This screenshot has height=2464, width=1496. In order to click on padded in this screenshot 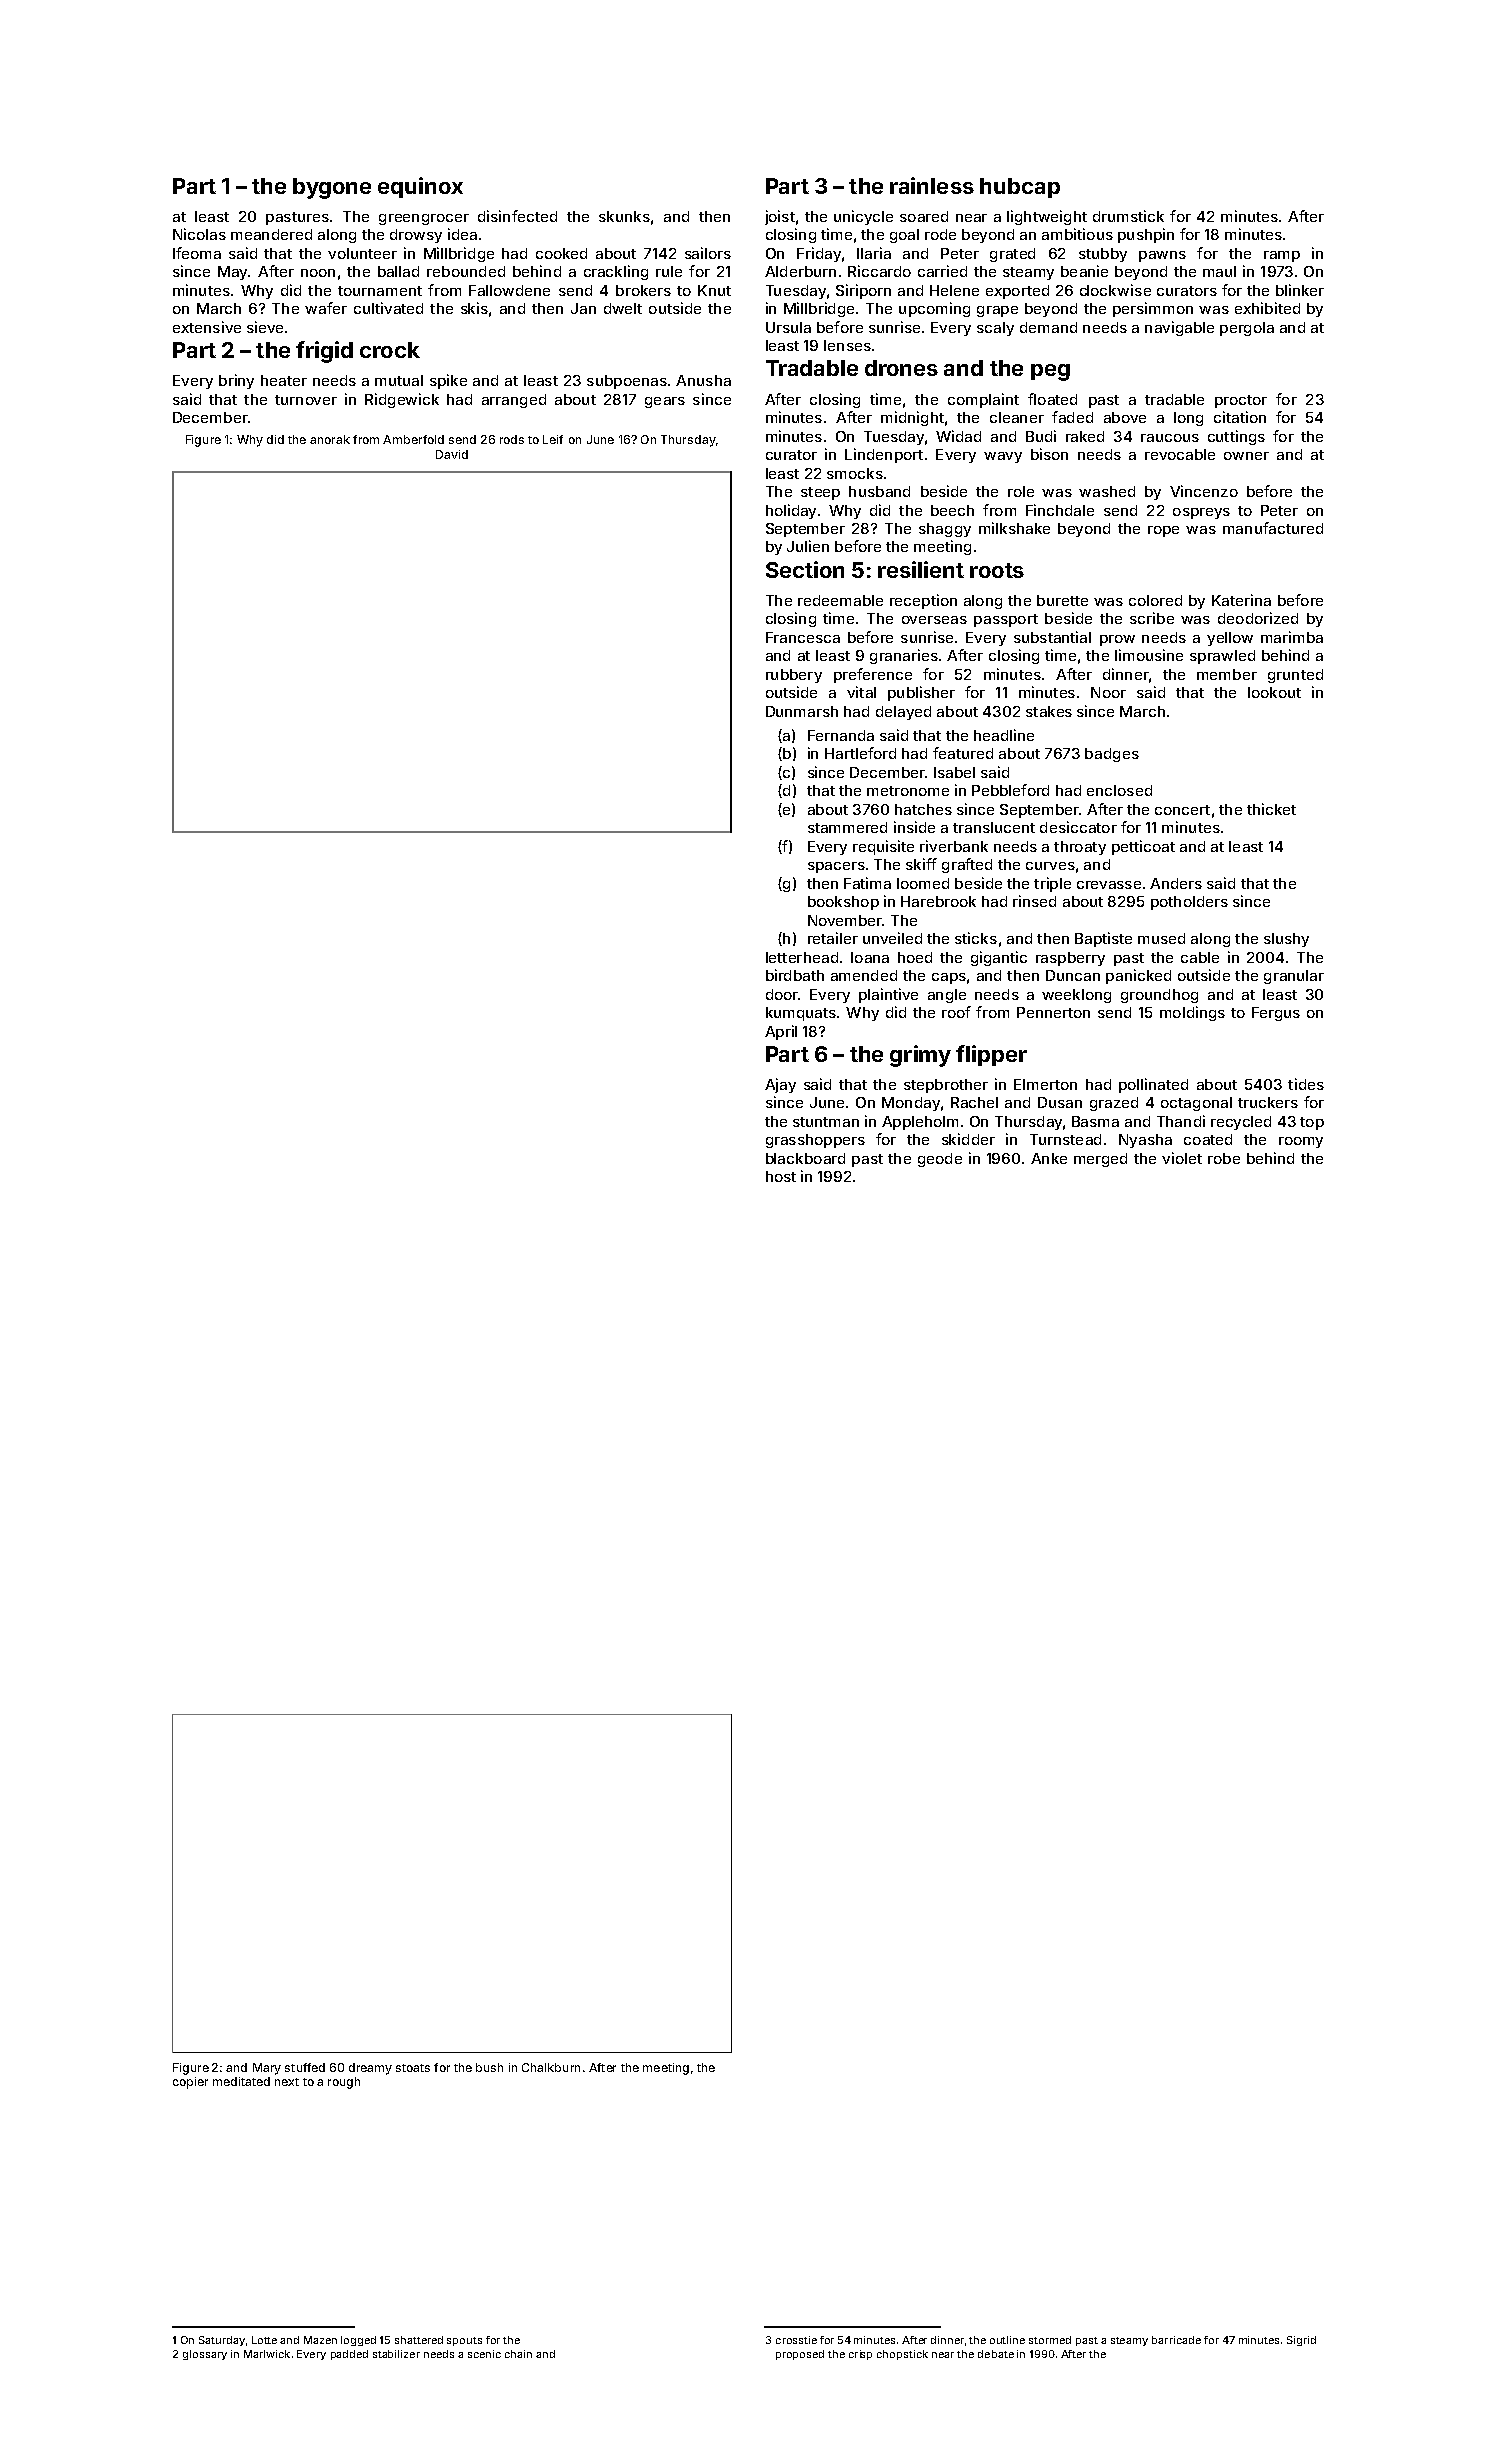, I will do `click(349, 2355)`.
